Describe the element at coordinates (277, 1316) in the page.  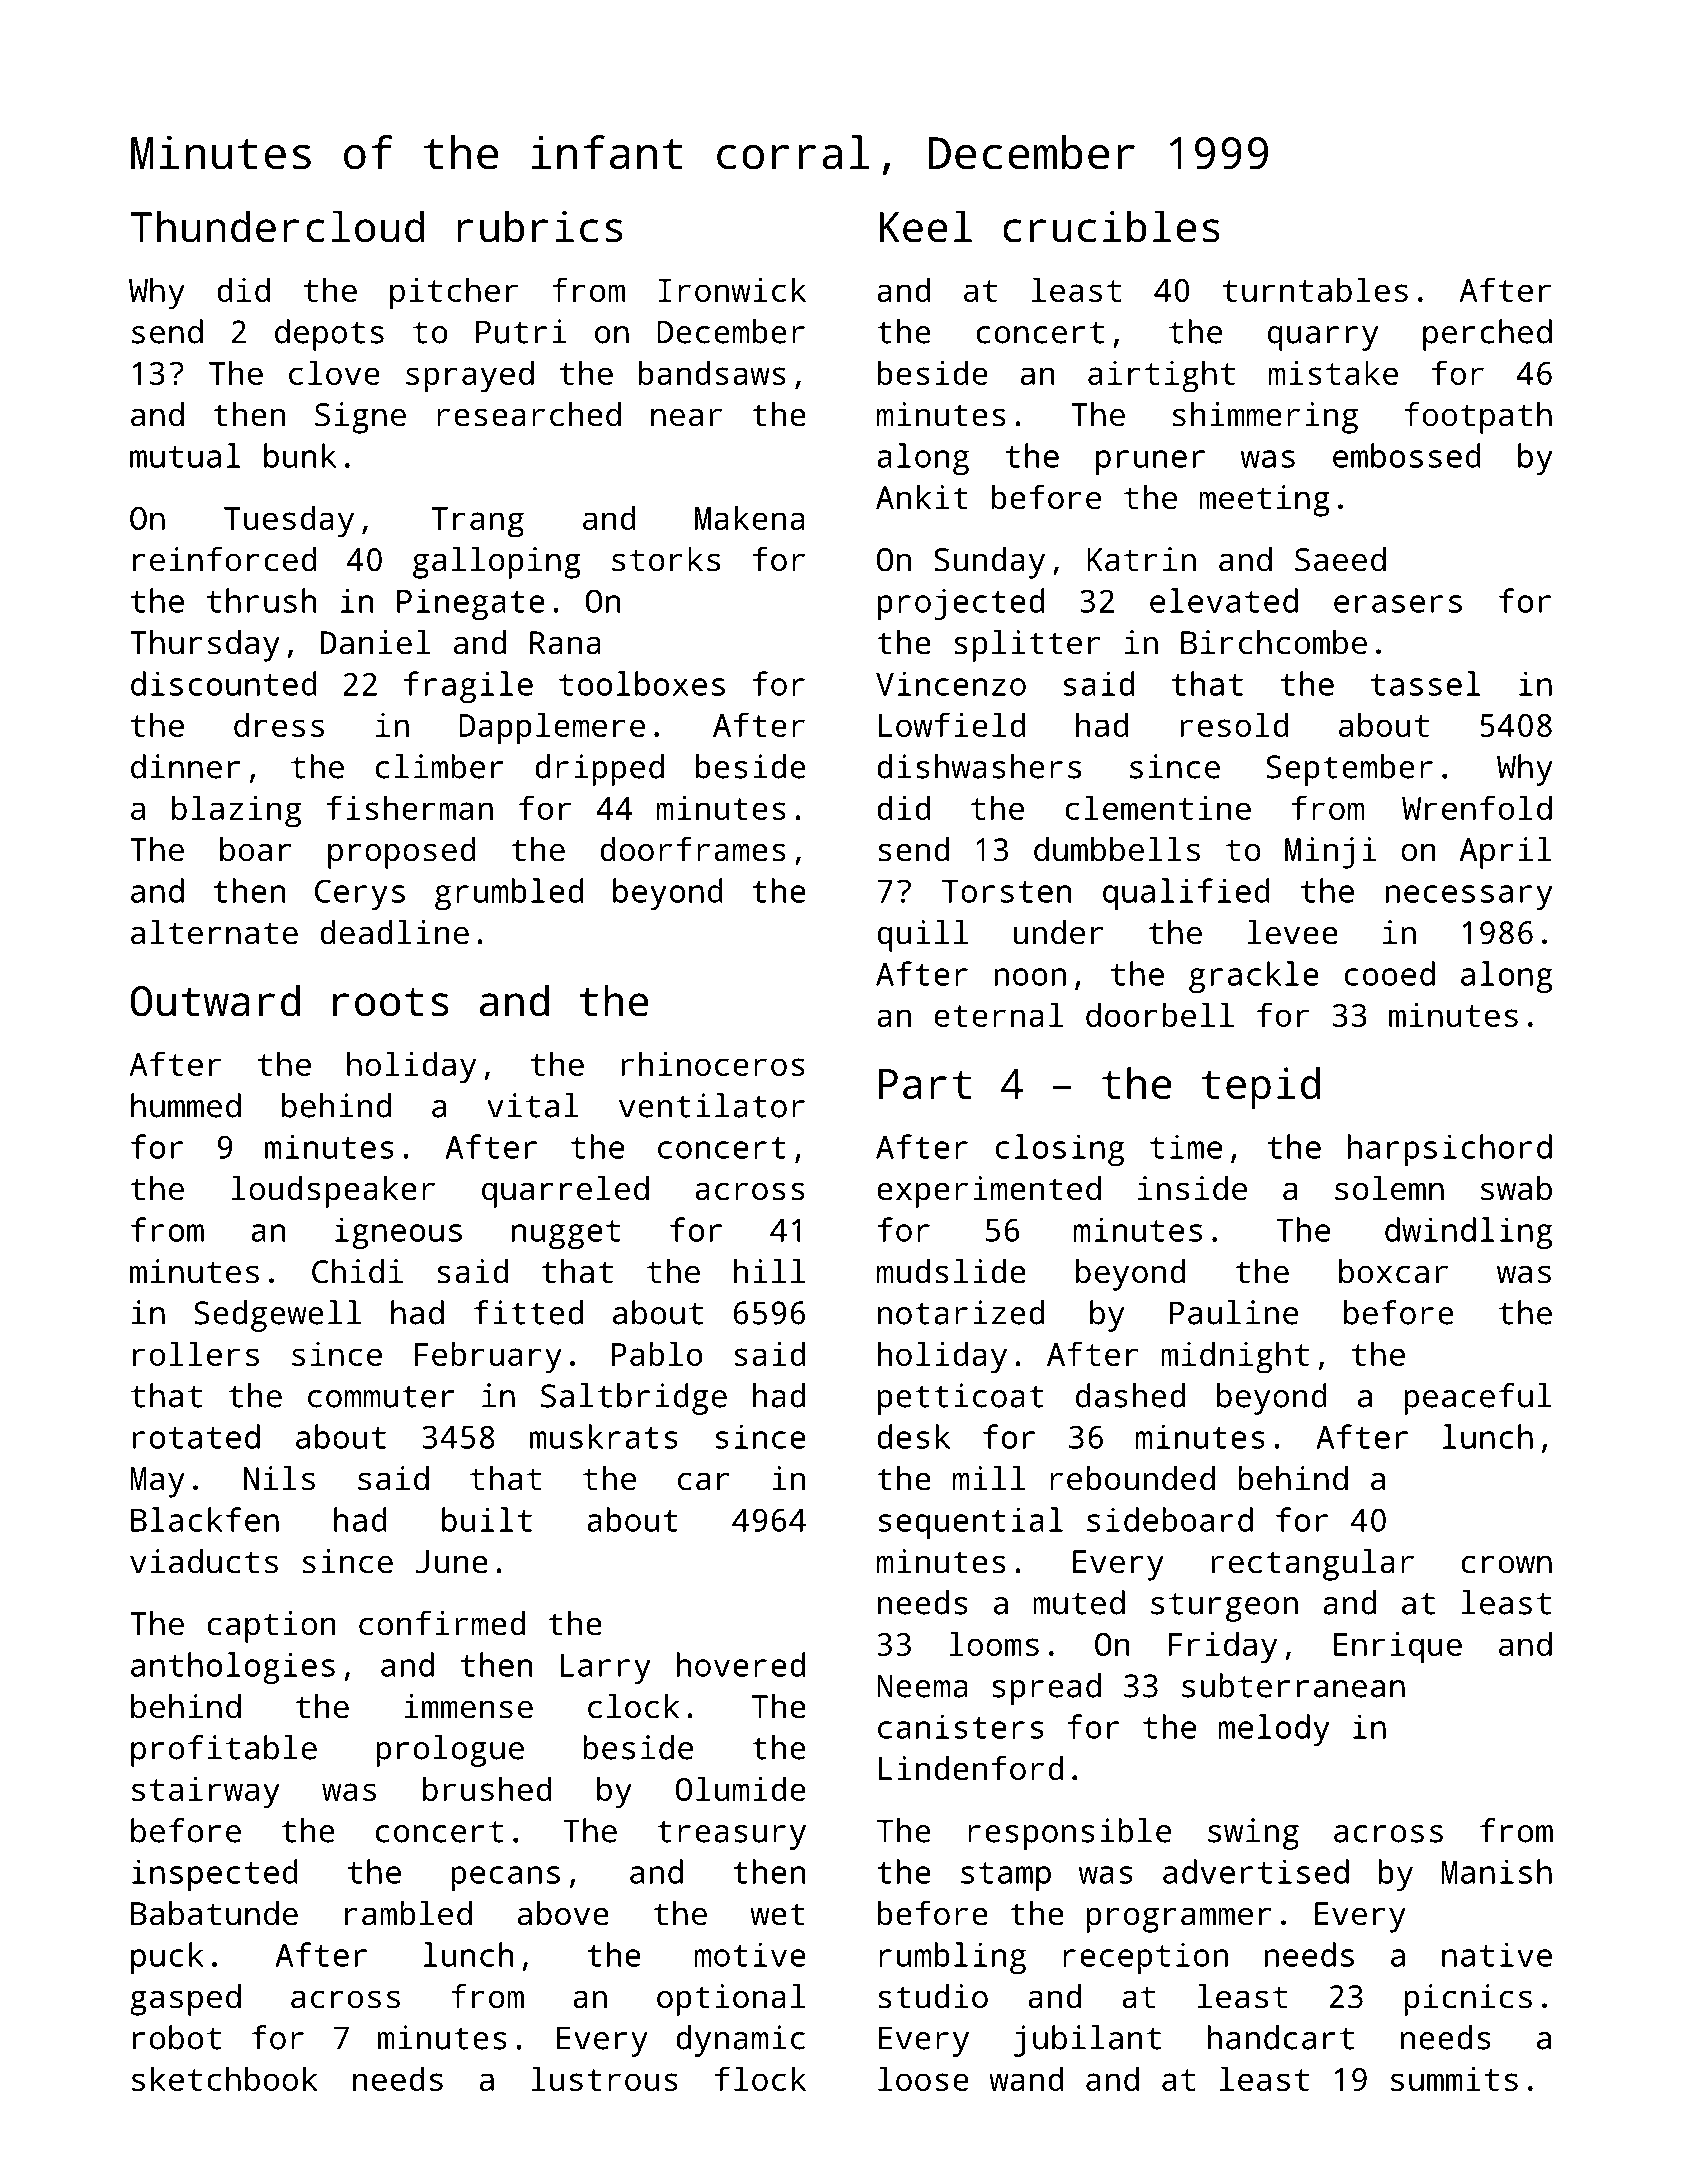
I see `Sedgewell` at that location.
